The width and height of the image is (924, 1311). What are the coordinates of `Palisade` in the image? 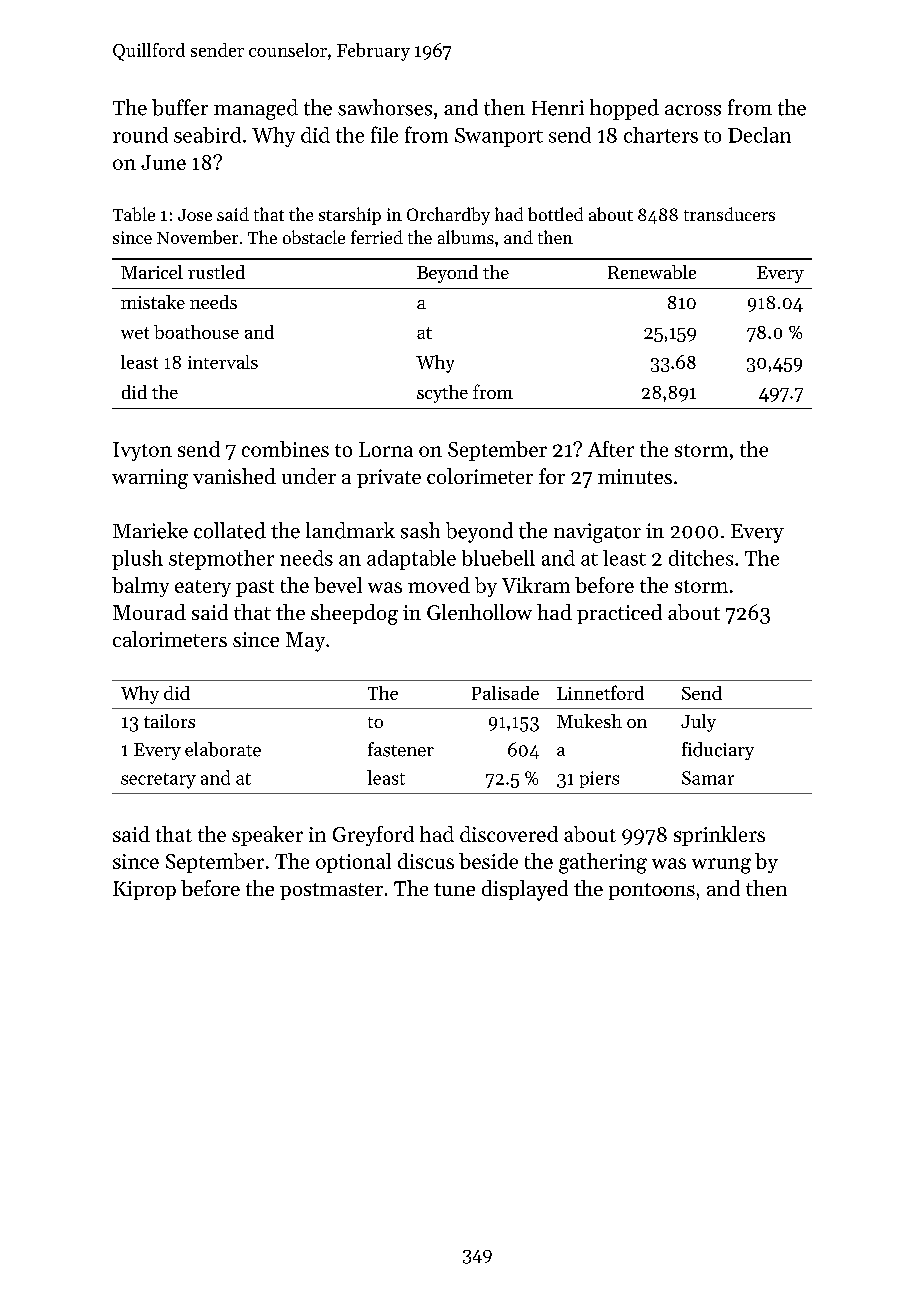 It's located at (505, 693).
